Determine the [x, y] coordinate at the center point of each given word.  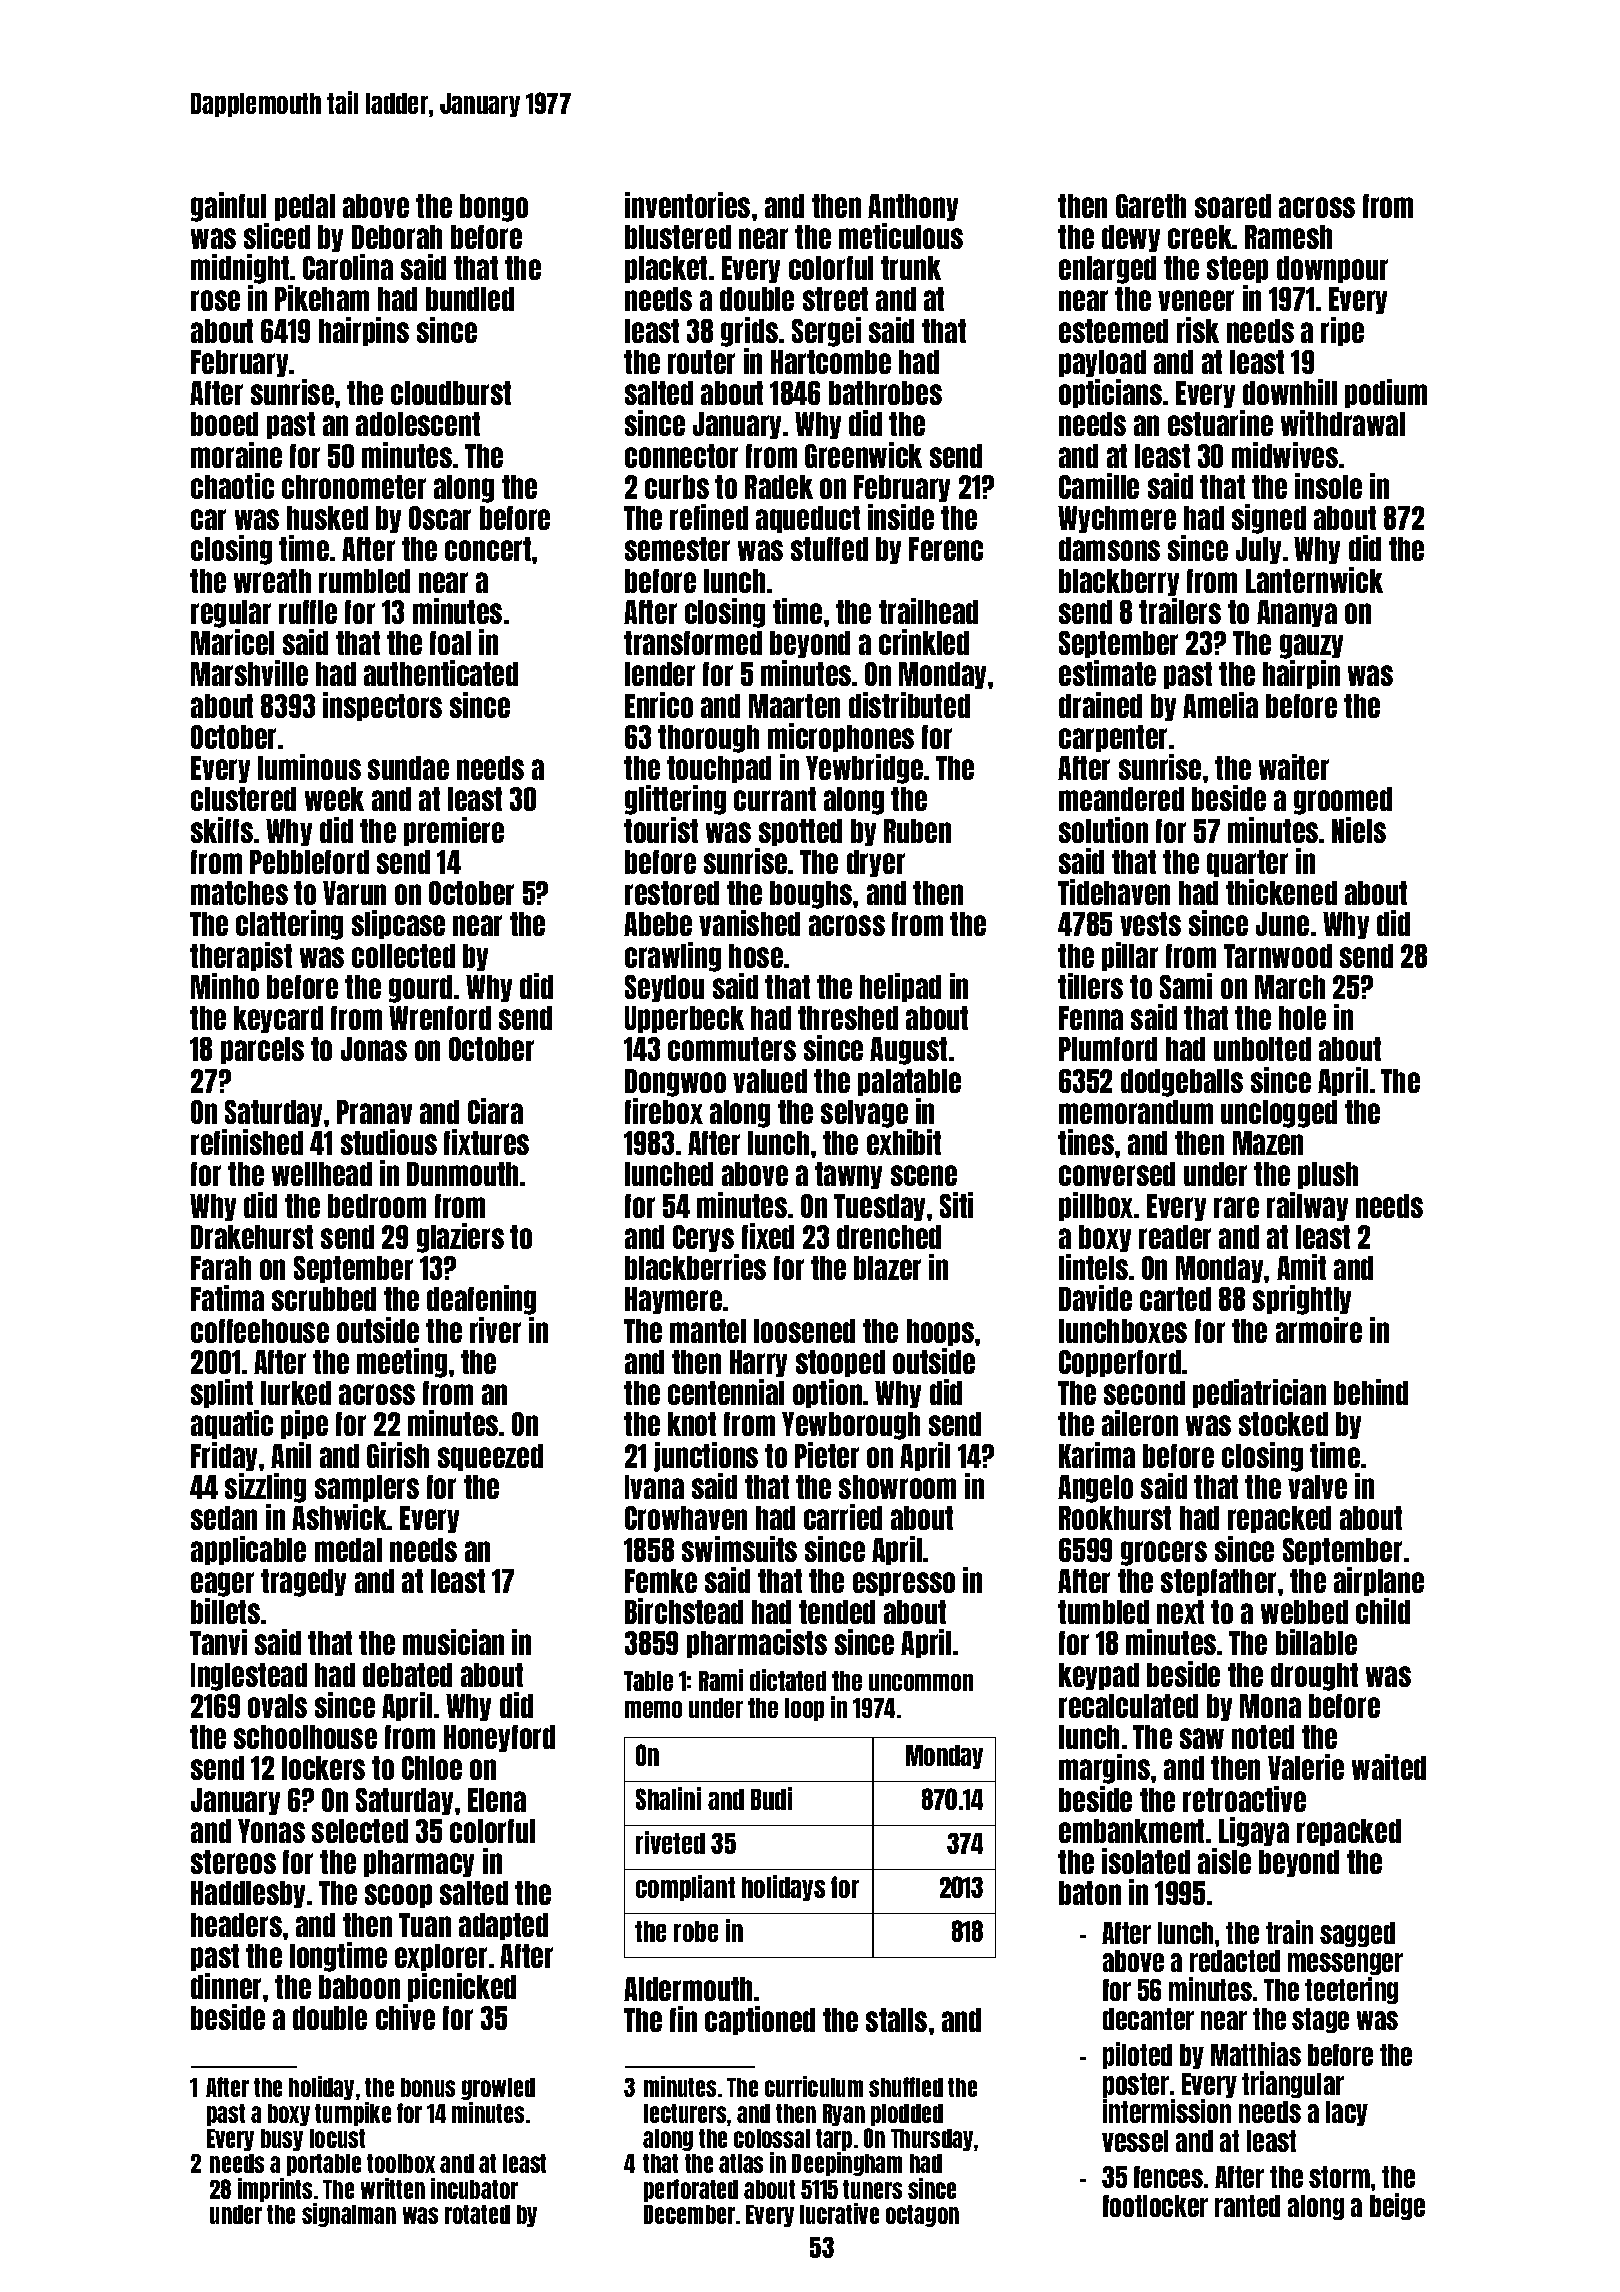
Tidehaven [1114, 892]
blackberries [695, 1267]
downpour [1332, 269]
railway [1307, 1206]
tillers [1090, 986]
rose [215, 300]
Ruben [917, 831]
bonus [428, 2087]
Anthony [913, 207]
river [495, 1330]
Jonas [374, 1049]
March [1290, 987]
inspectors [382, 706]
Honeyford [499, 1738]
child [1383, 1611]
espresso [904, 1584]
